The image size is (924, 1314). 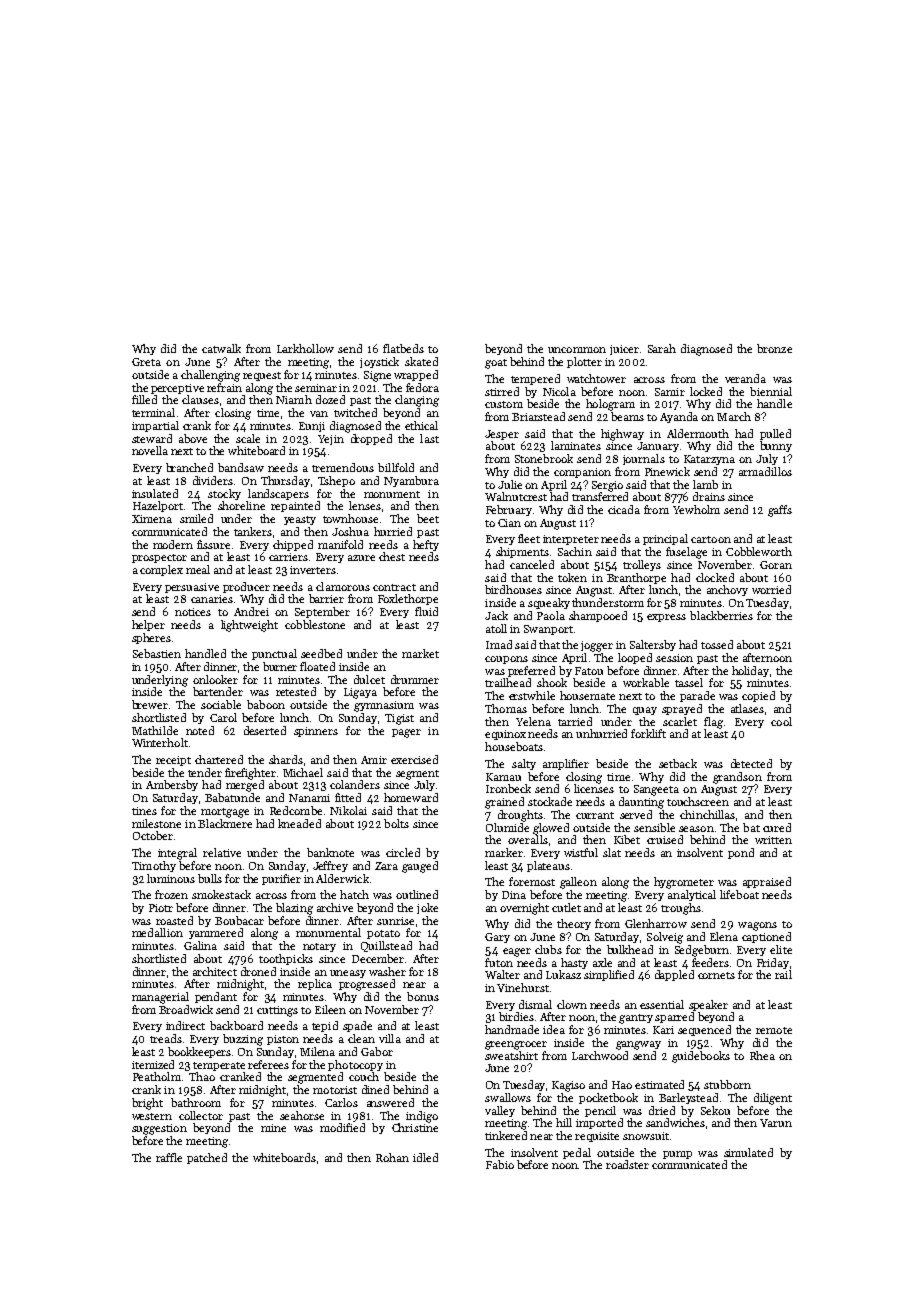 What do you see at coordinates (315, 624) in the image?
I see `cobblestone` at bounding box center [315, 624].
